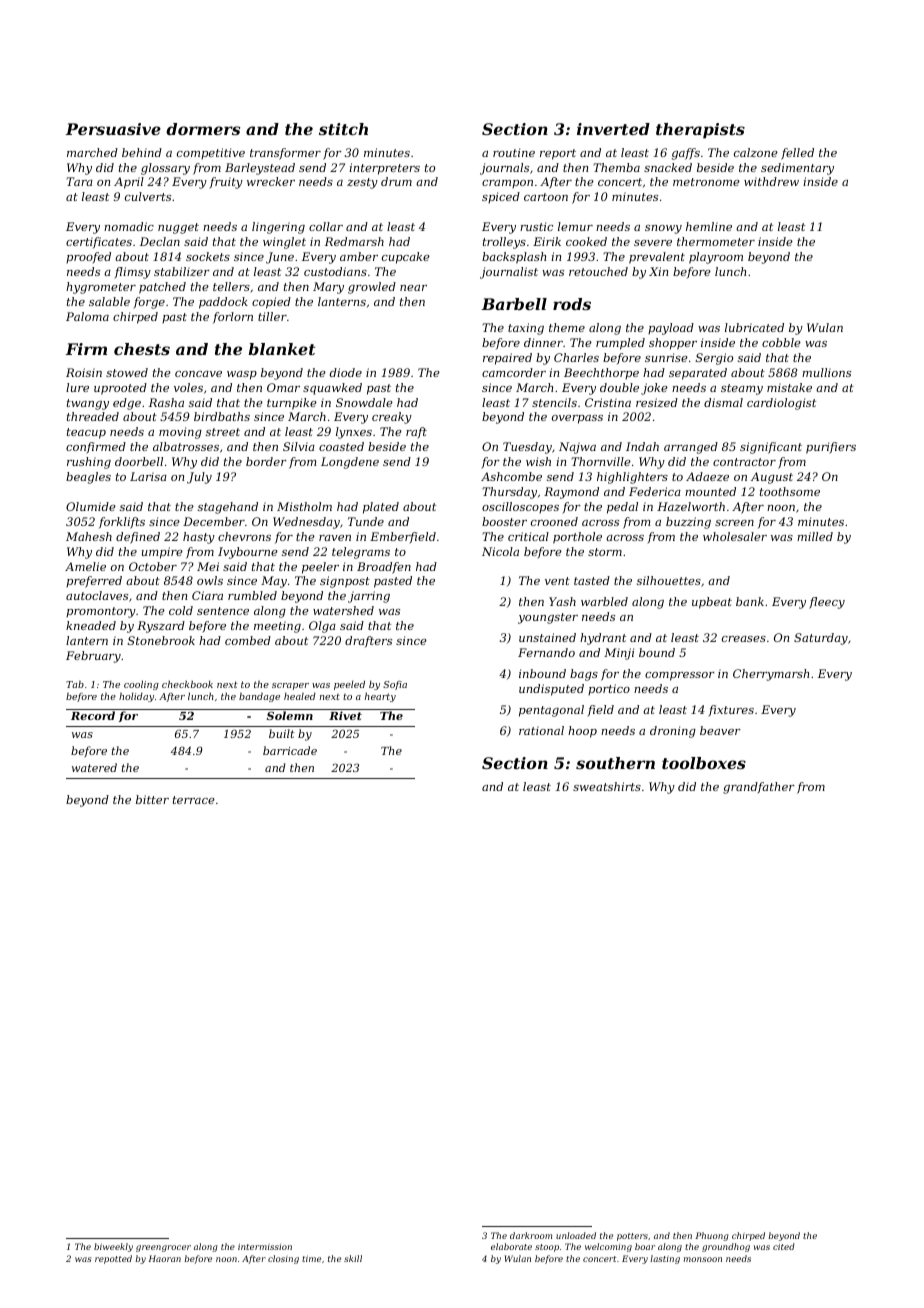 The width and height of the screenshot is (924, 1308). What do you see at coordinates (127, 404) in the screenshot?
I see `edge` at bounding box center [127, 404].
